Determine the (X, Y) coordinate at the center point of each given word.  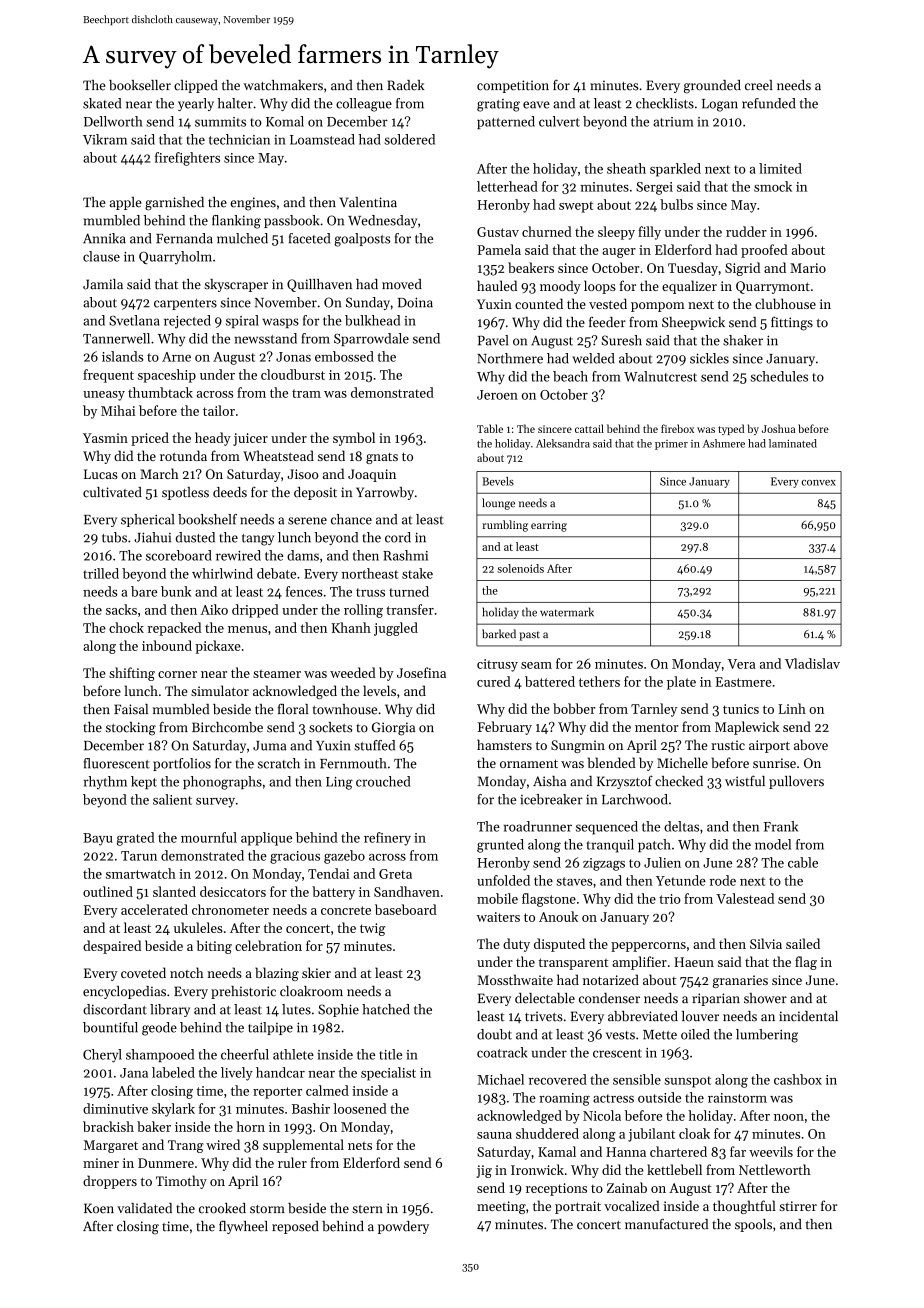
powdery (403, 1227)
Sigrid (742, 269)
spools (753, 1225)
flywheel (243, 1227)
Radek (405, 85)
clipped (196, 86)
